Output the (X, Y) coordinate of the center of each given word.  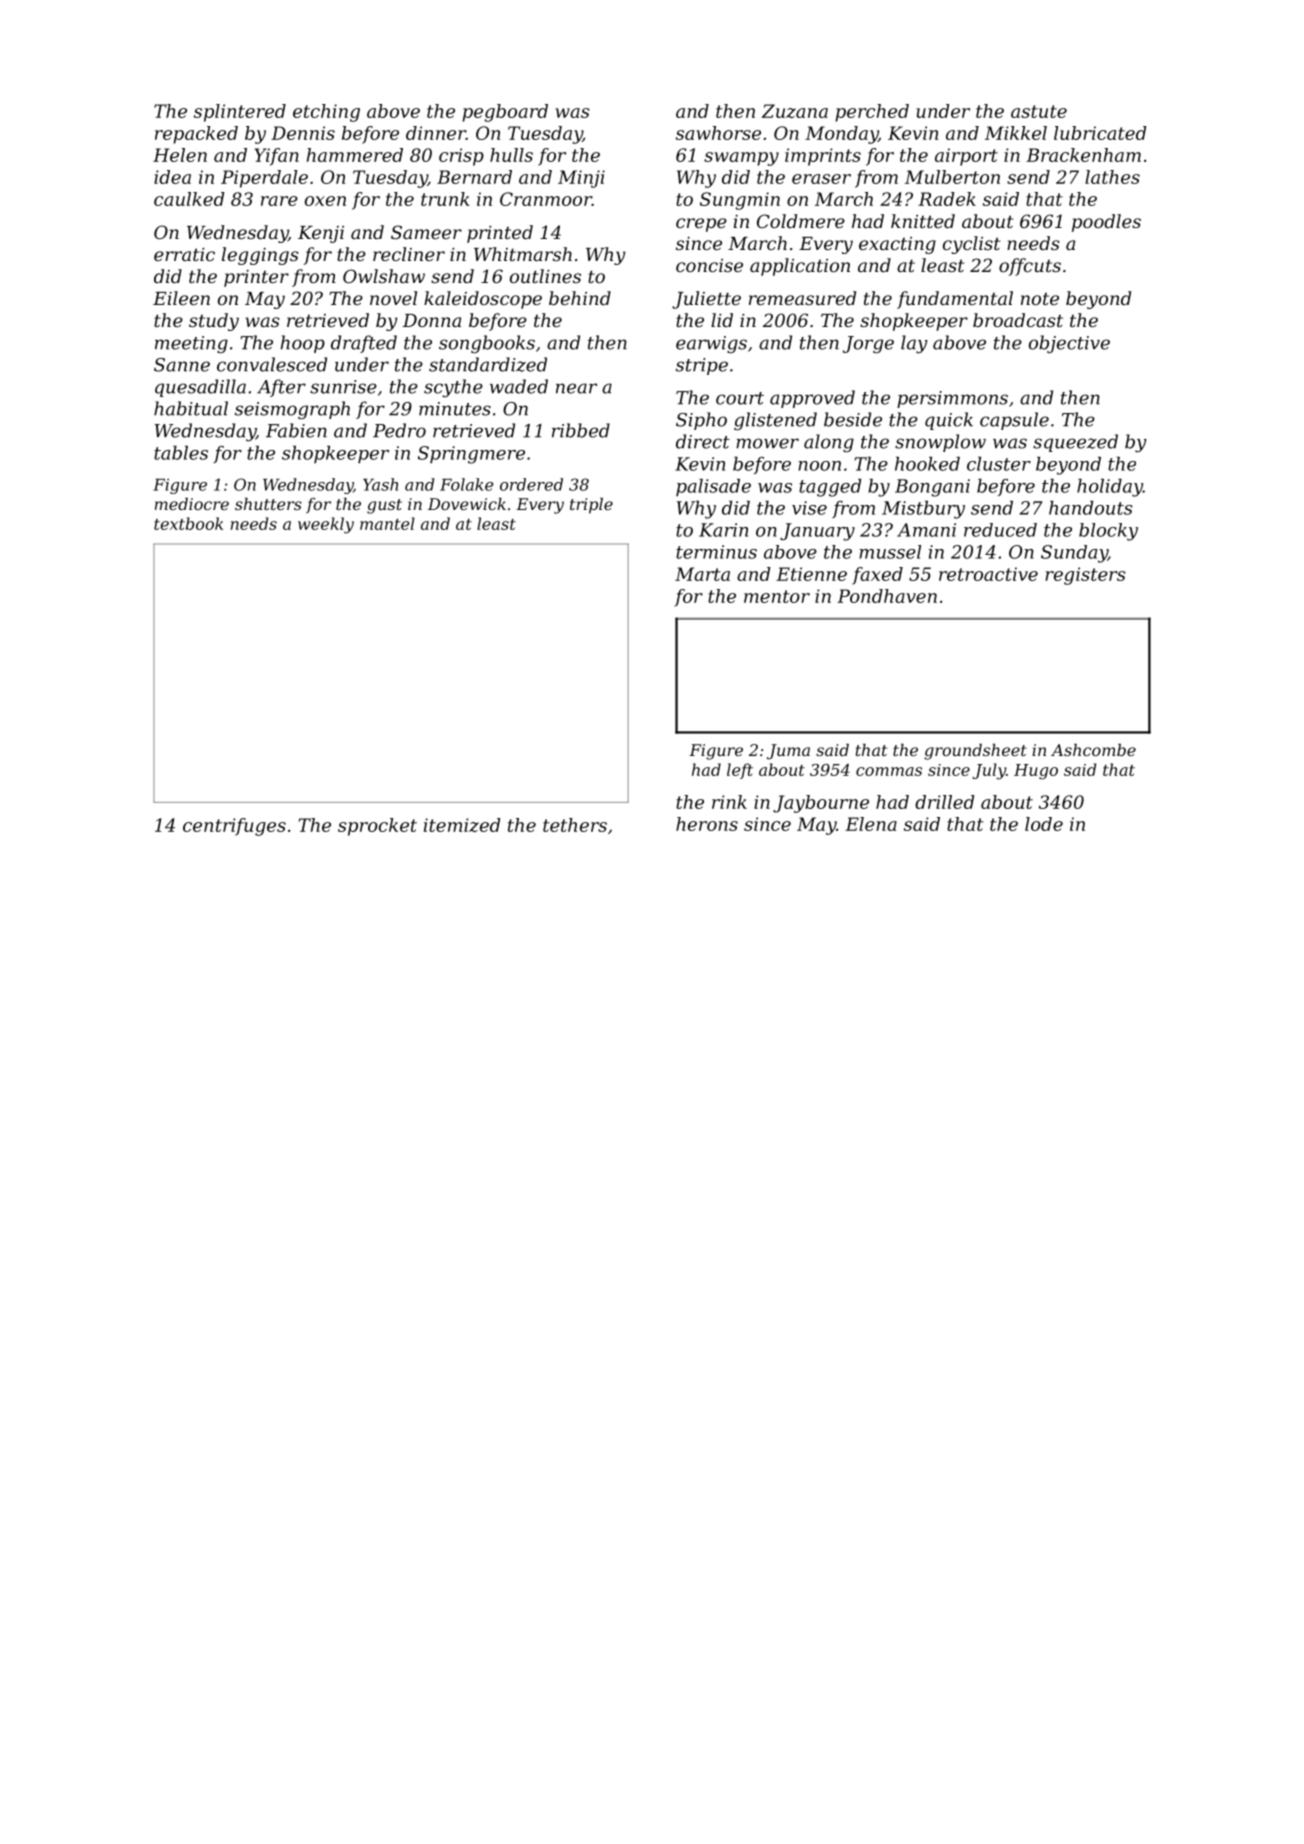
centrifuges (234, 827)
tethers (575, 825)
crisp (461, 157)
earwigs (711, 344)
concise (709, 265)
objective (1069, 344)
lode (1044, 824)
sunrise (343, 387)
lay (914, 344)
